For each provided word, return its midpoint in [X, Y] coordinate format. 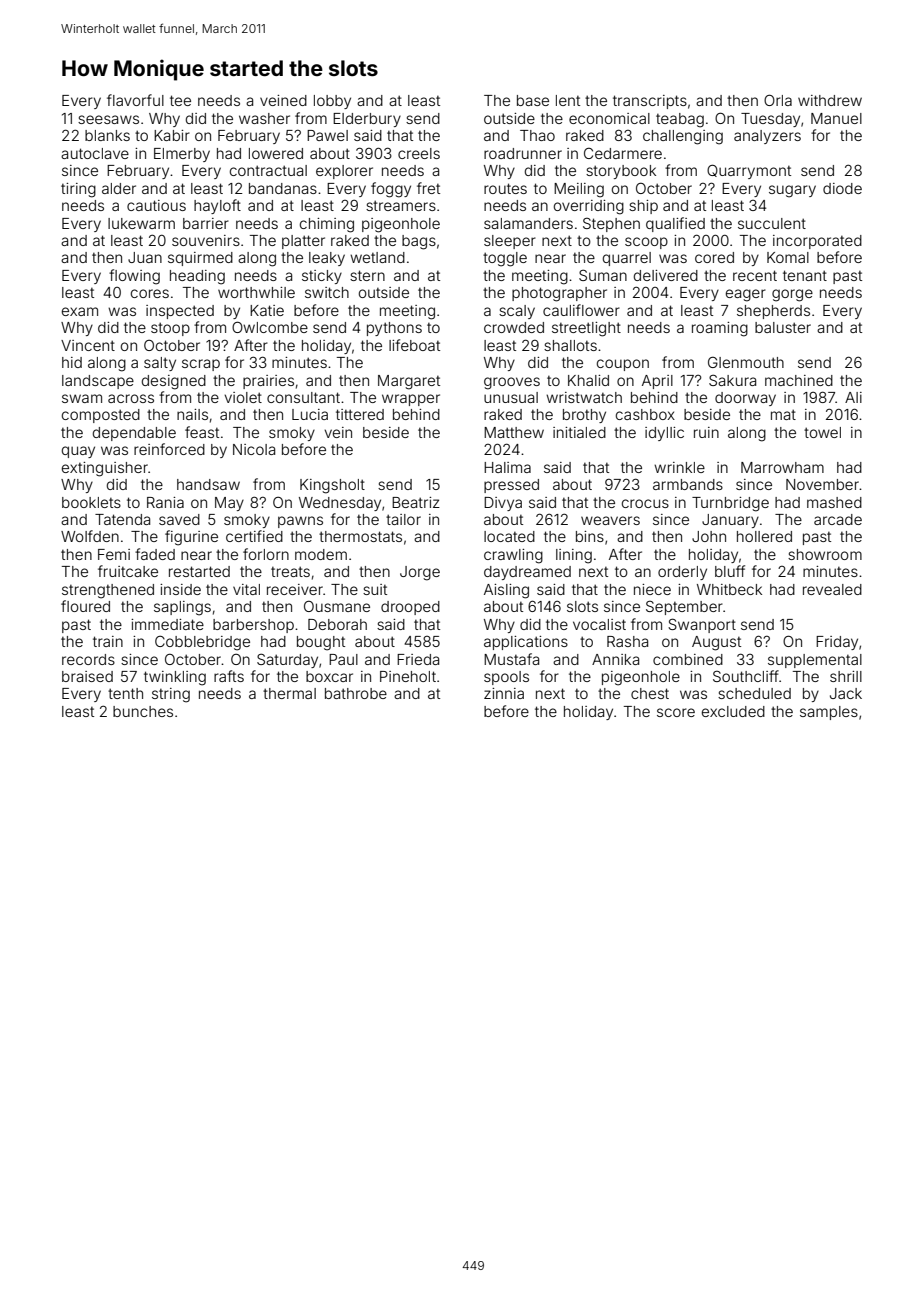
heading [197, 277]
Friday [837, 643]
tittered [360, 414]
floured [85, 606]
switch [327, 292]
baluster [783, 327]
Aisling [506, 591]
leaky [327, 259]
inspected [180, 312]
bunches [143, 711]
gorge [792, 295]
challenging [683, 137]
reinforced [169, 449]
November [822, 484]
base [533, 100]
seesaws [108, 119]
